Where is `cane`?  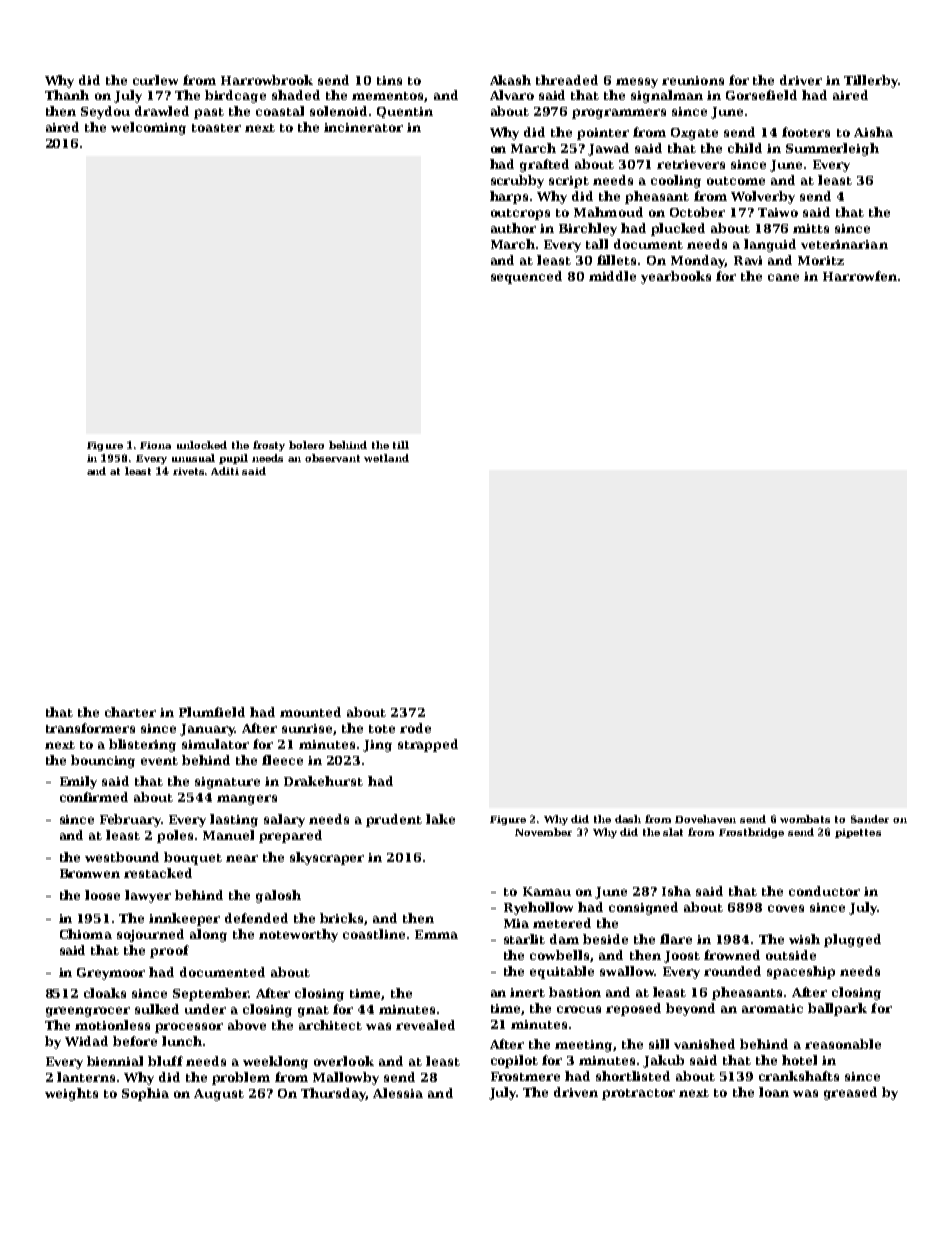 cane is located at coordinates (783, 277).
